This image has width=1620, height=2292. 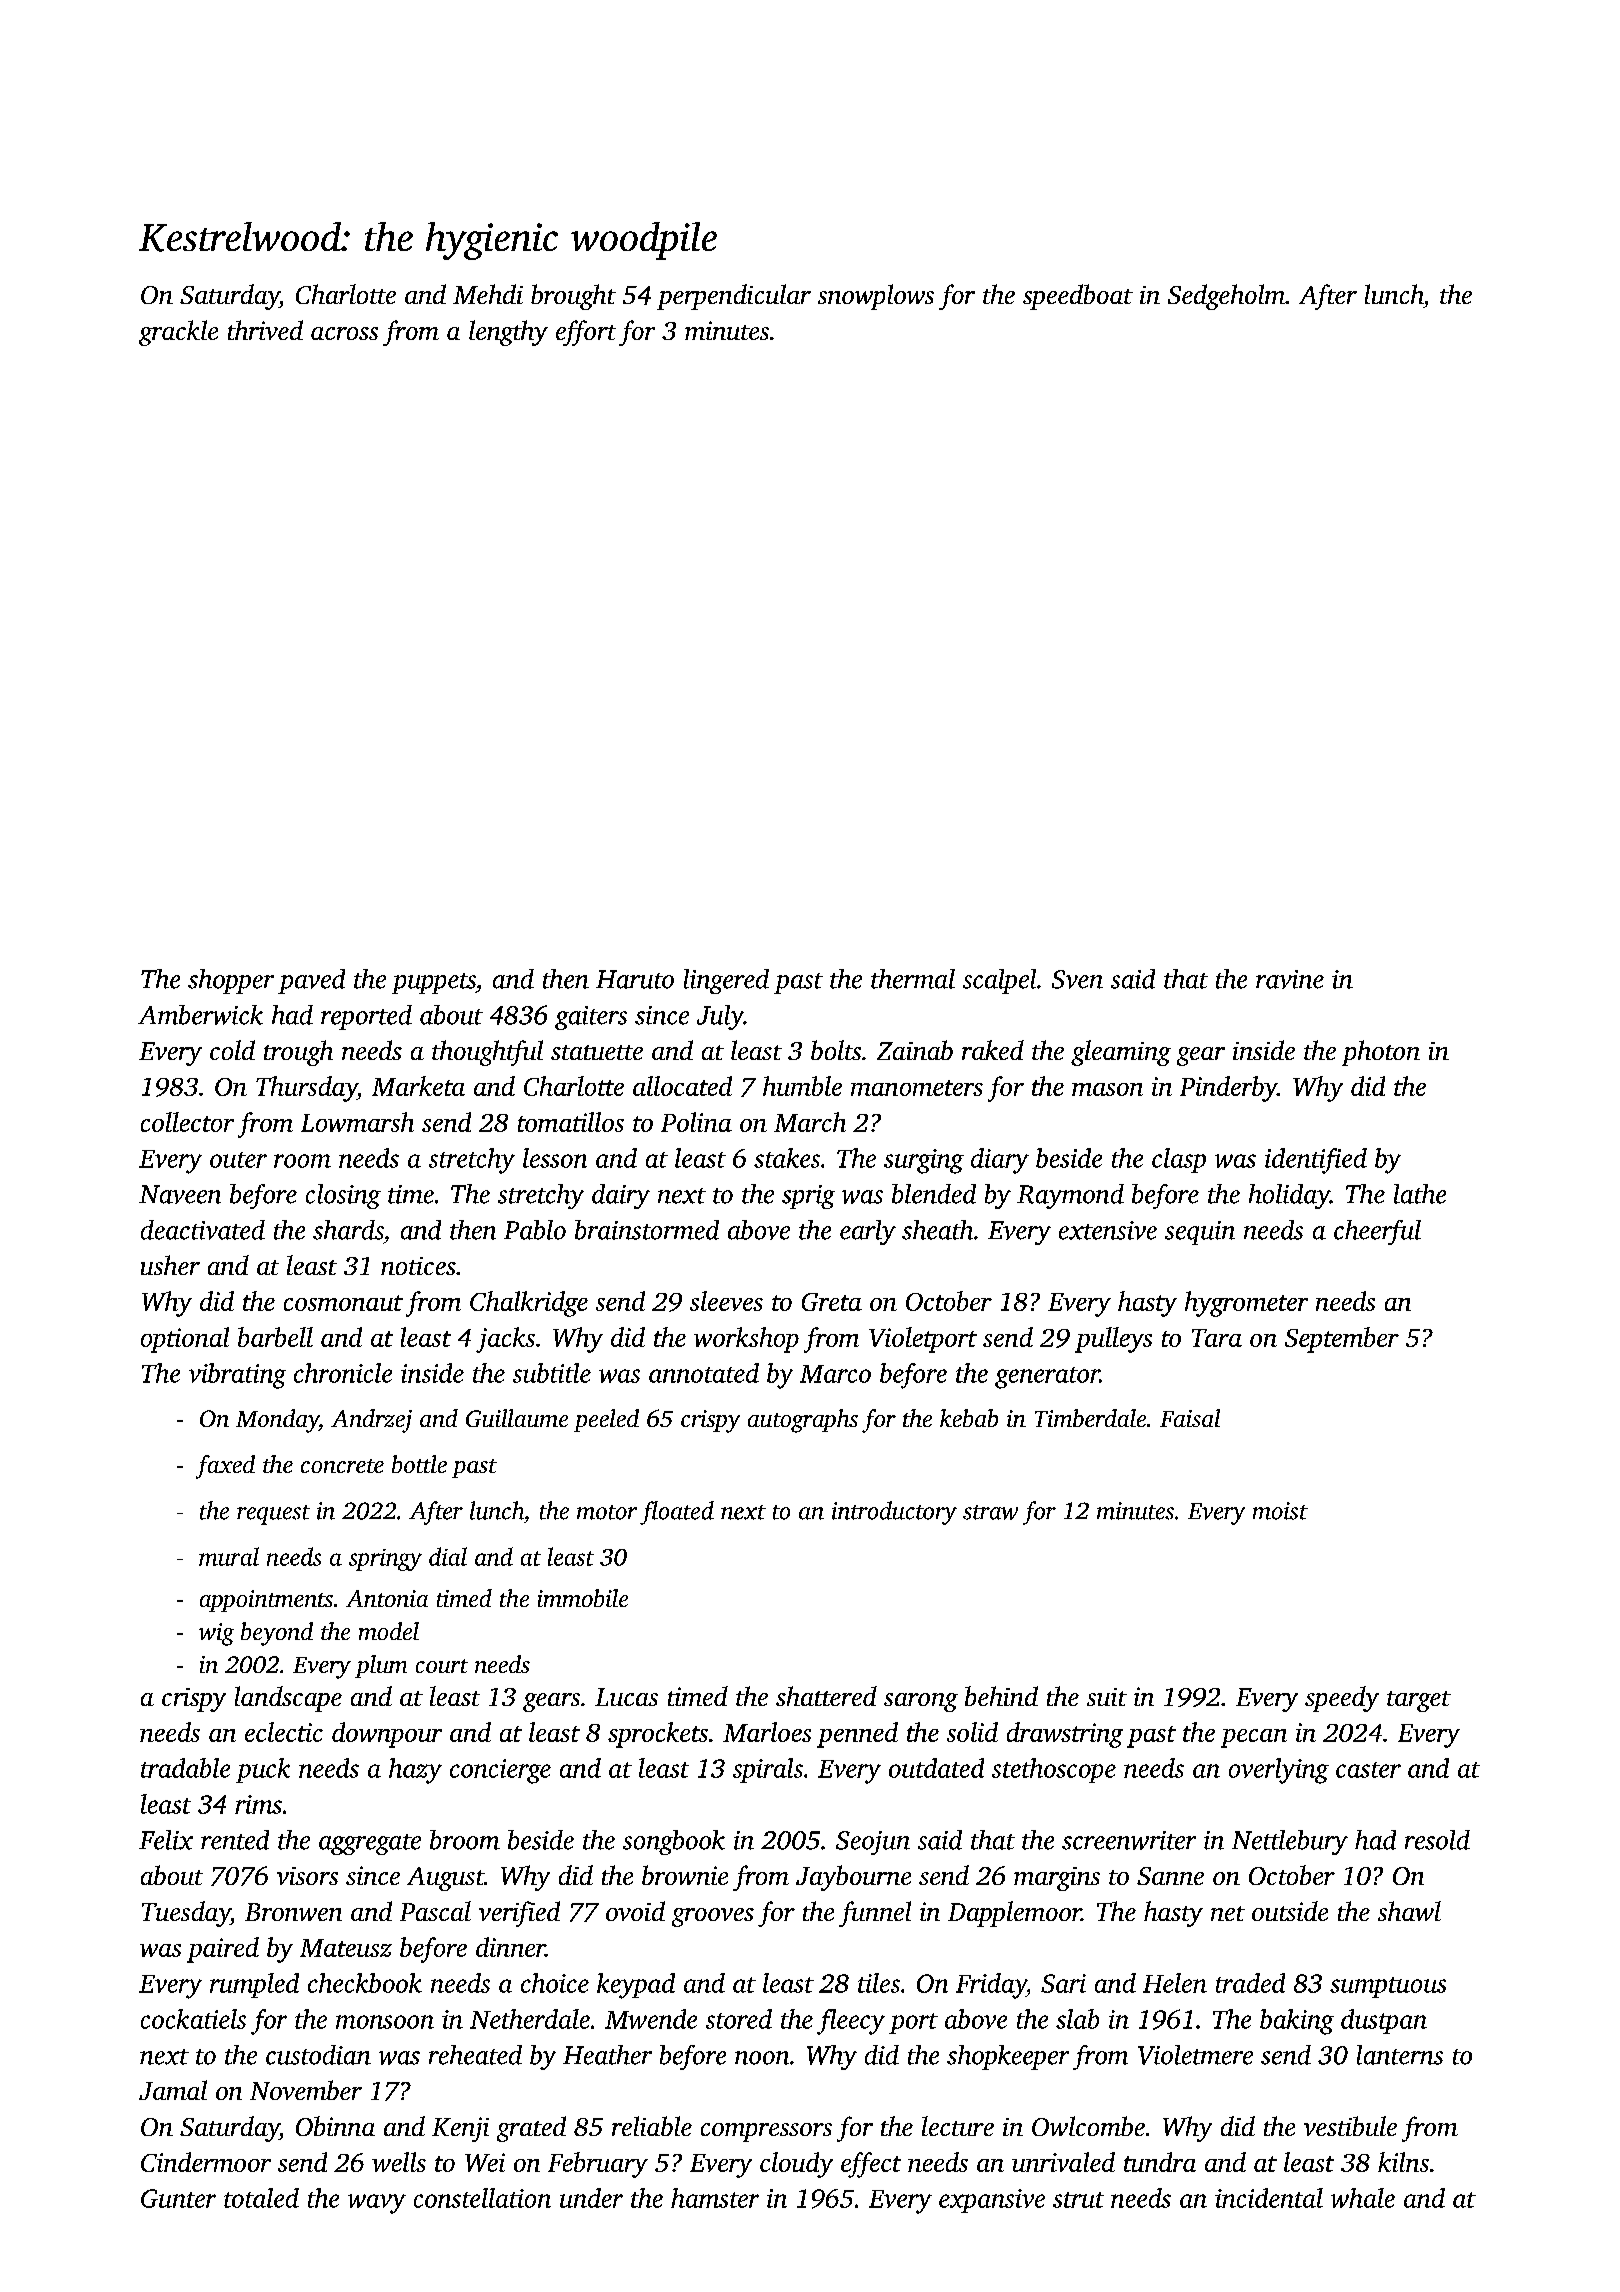 I want to click on Sedgeholm, so click(x=1226, y=297).
